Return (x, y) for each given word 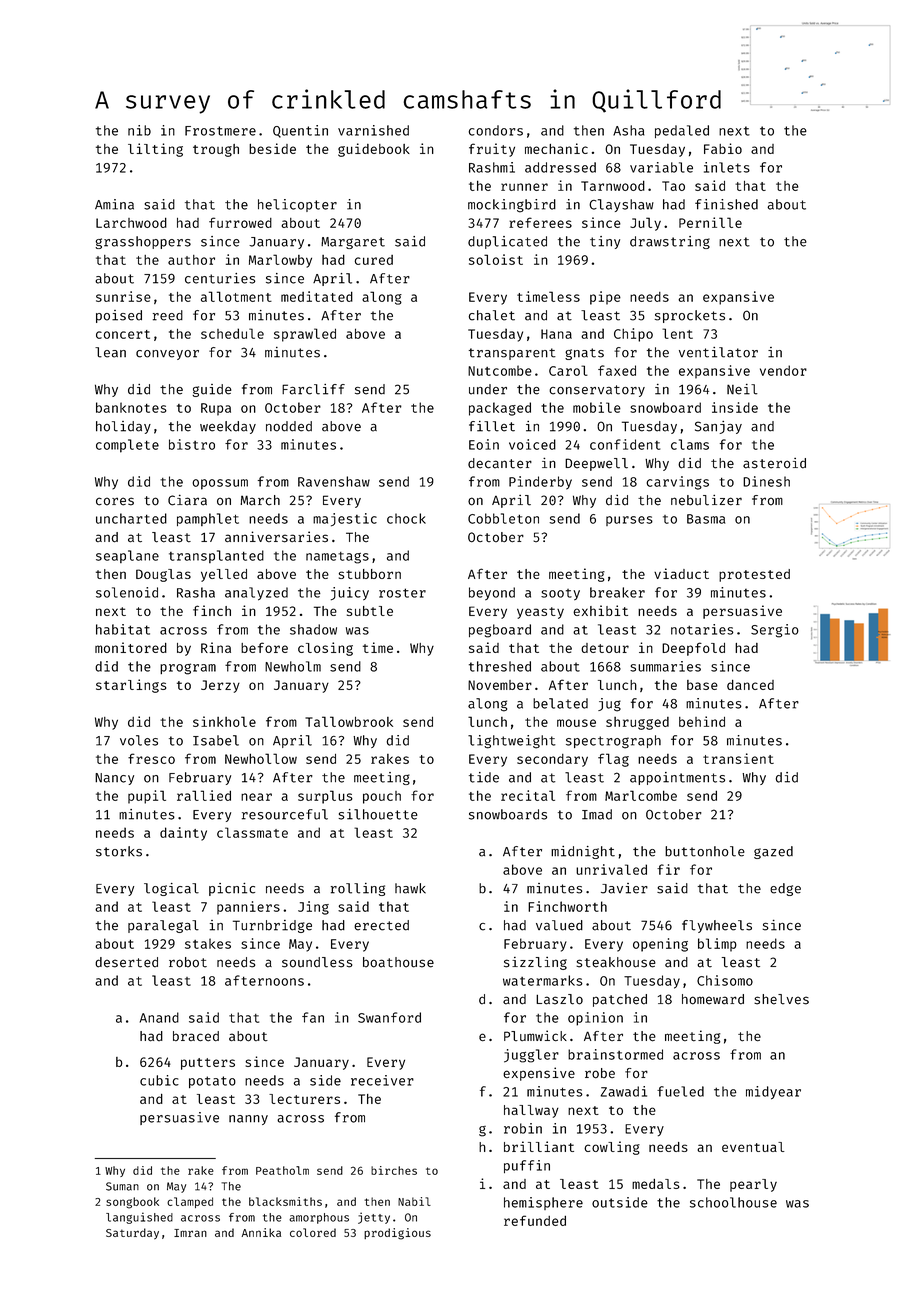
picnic (232, 889)
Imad (597, 814)
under (488, 389)
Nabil (414, 1201)
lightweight (512, 742)
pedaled (682, 131)
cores (115, 501)
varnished (373, 130)
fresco (151, 758)
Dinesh (766, 481)
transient (738, 758)
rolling (358, 889)
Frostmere (220, 131)
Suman (122, 1186)
